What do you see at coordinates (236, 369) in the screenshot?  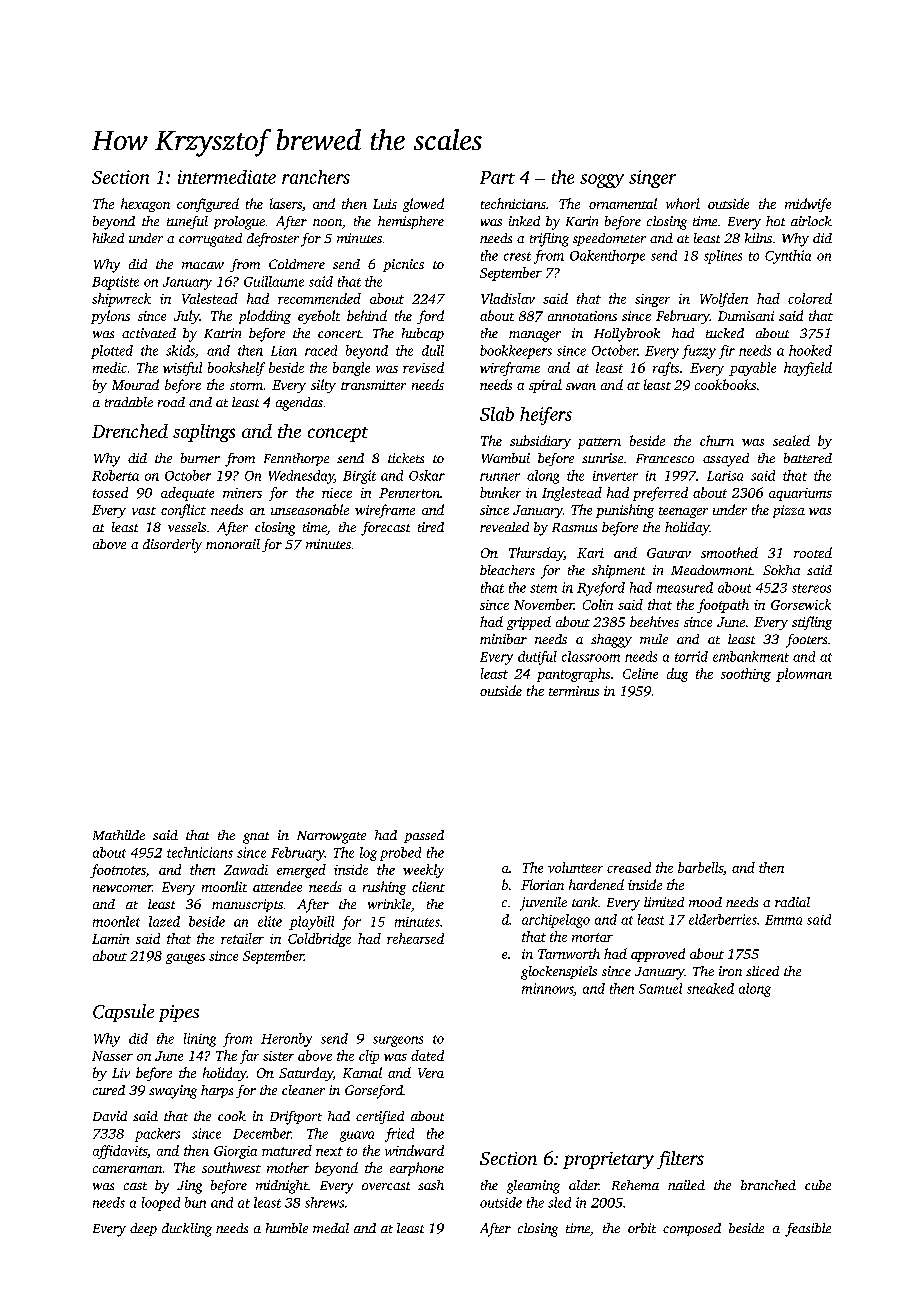 I see `bookshelf` at bounding box center [236, 369].
